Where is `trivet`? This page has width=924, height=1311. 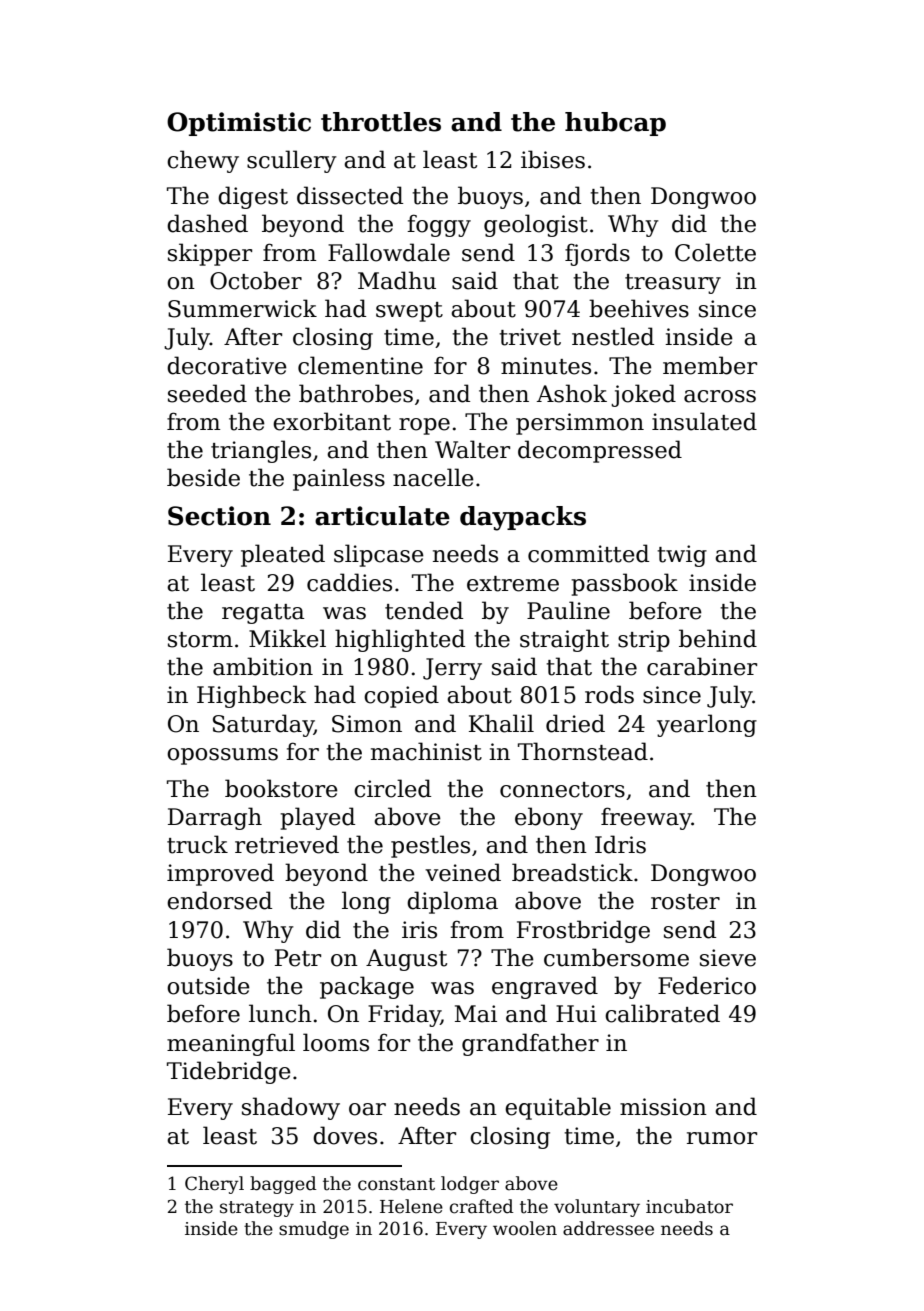
trivet is located at coordinates (530, 337).
